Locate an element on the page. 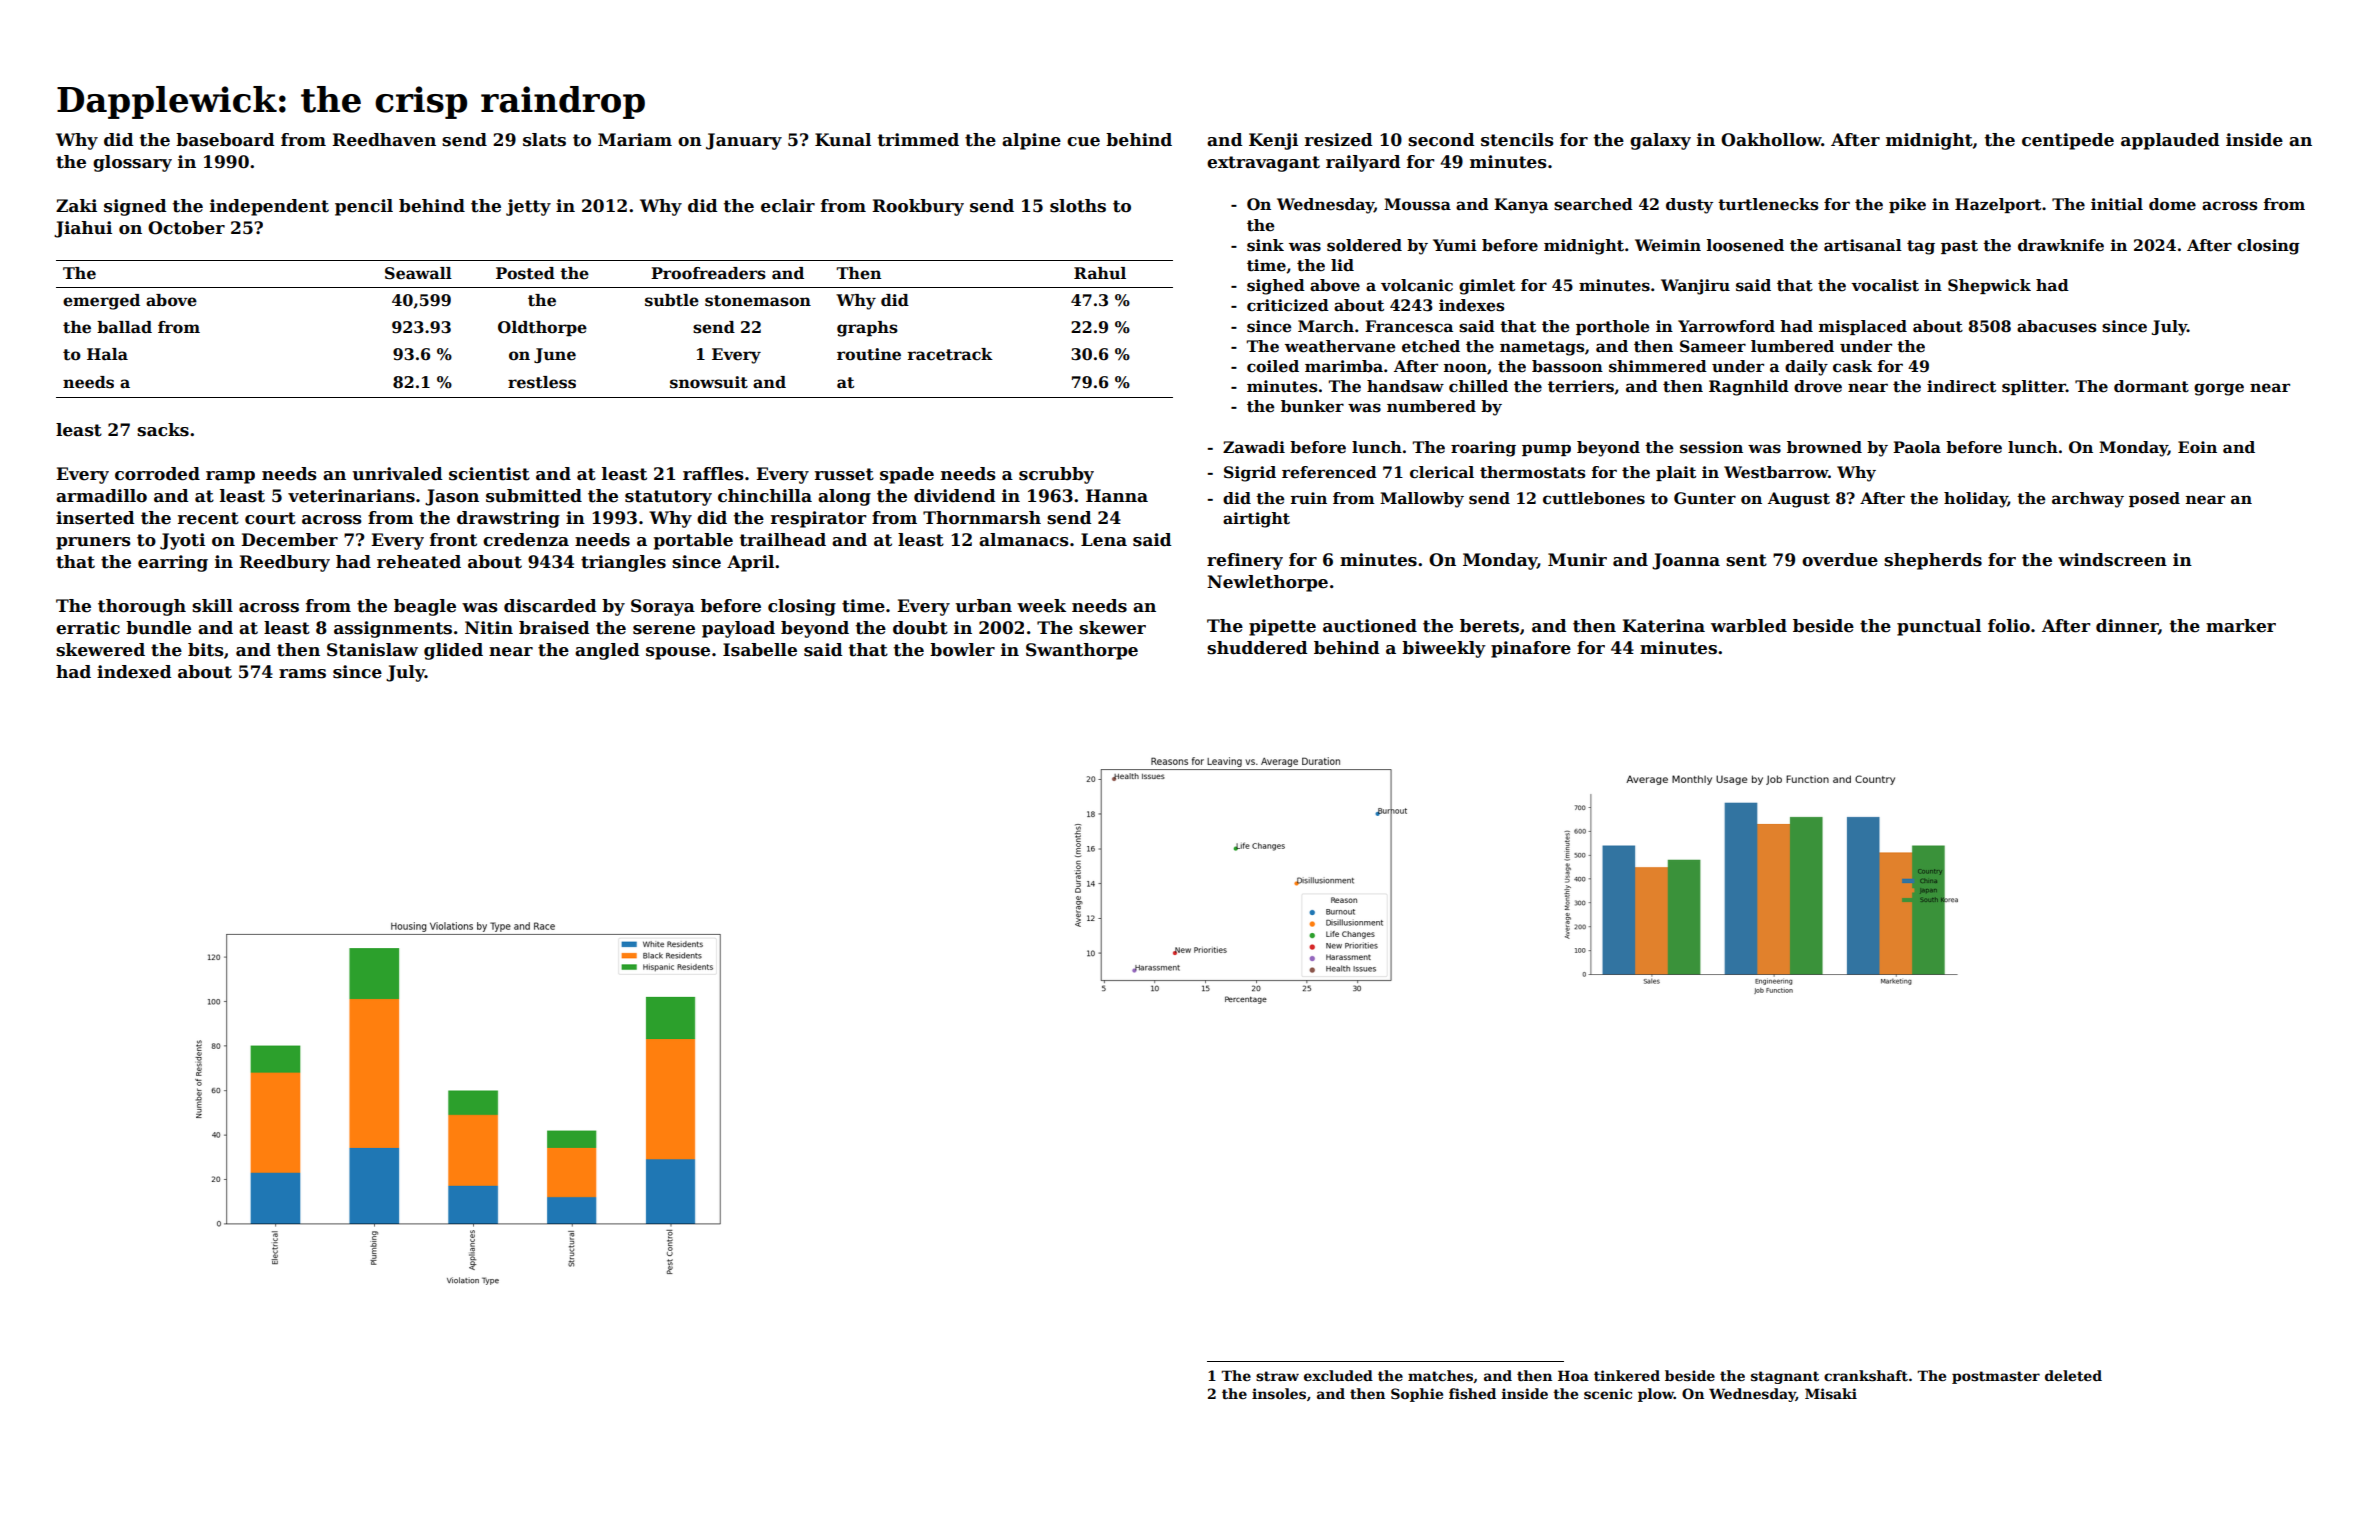  Oakhollow is located at coordinates (1771, 140).
